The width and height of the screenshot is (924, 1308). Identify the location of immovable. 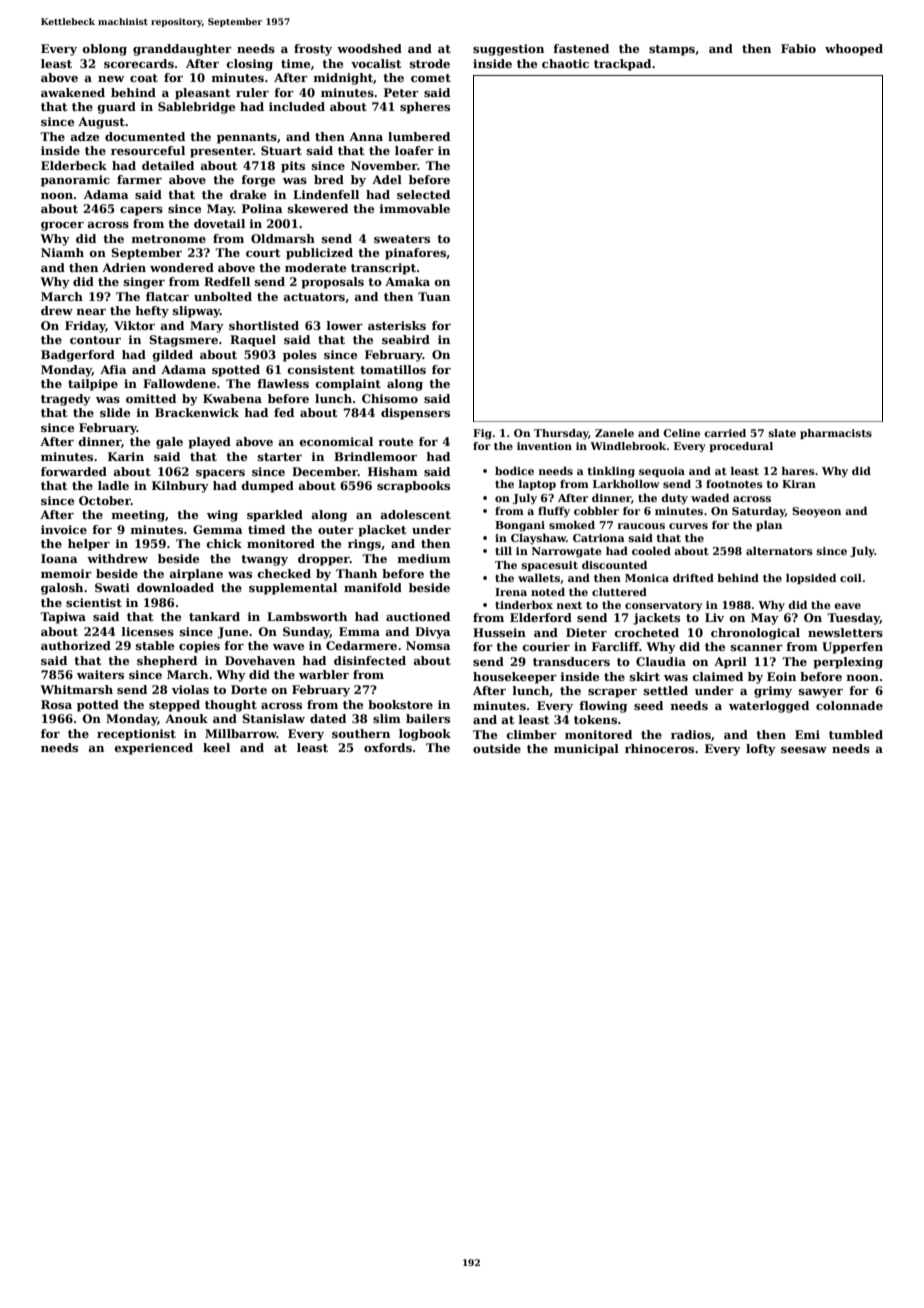
(414, 208).
